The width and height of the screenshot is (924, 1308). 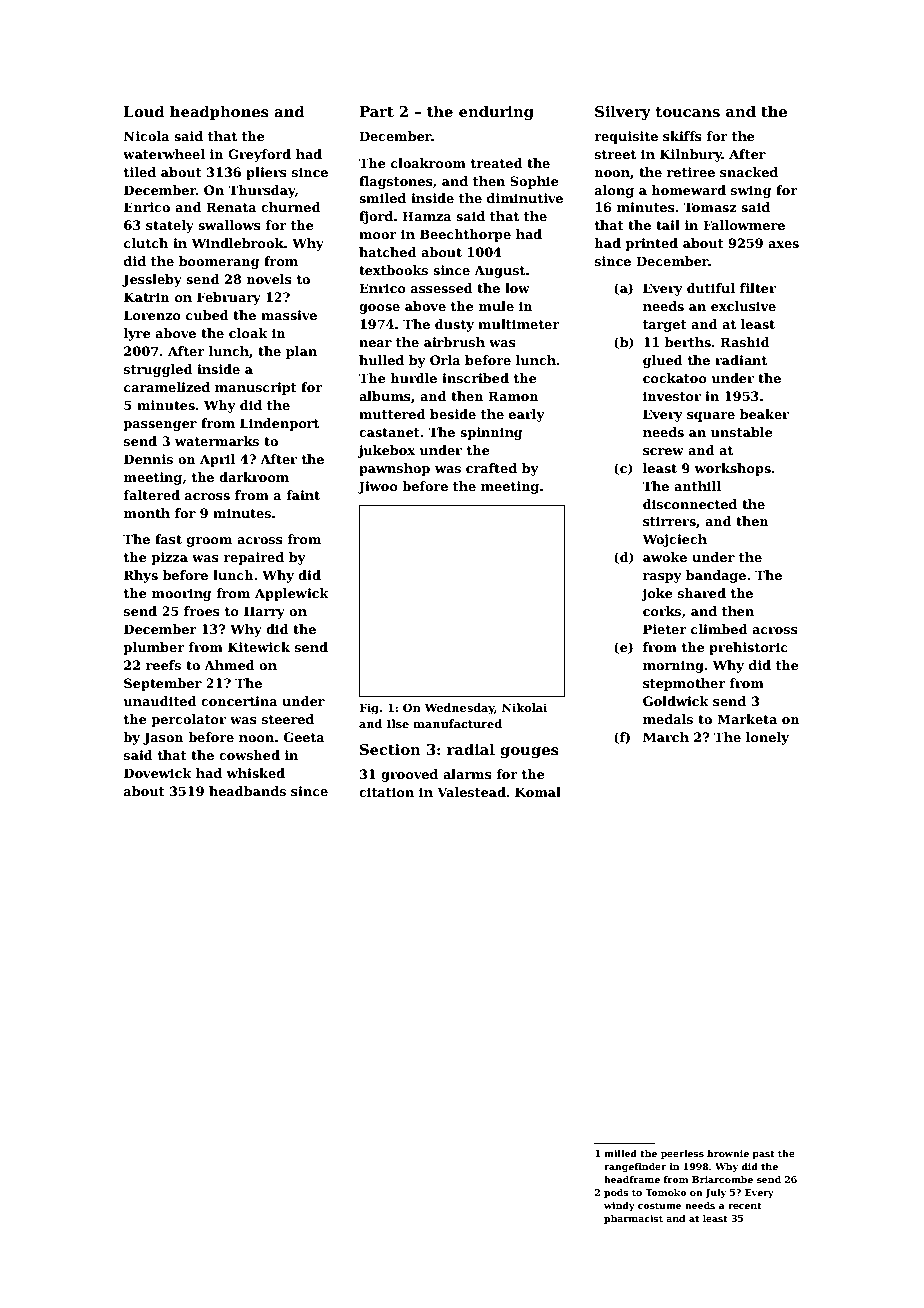 What do you see at coordinates (620, 1153) in the screenshot?
I see `milled` at bounding box center [620, 1153].
